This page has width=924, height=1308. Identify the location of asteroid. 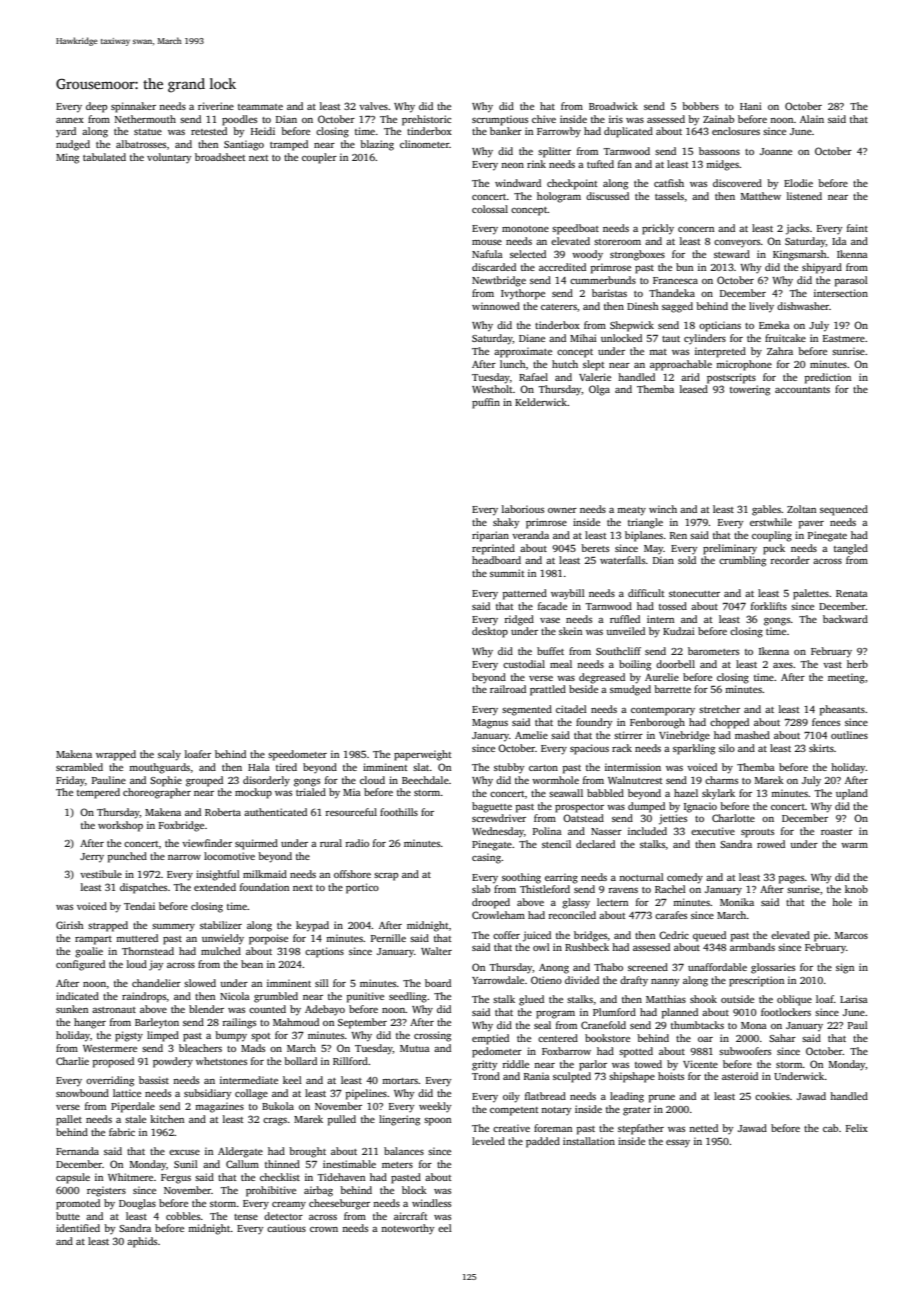
(740, 1076).
